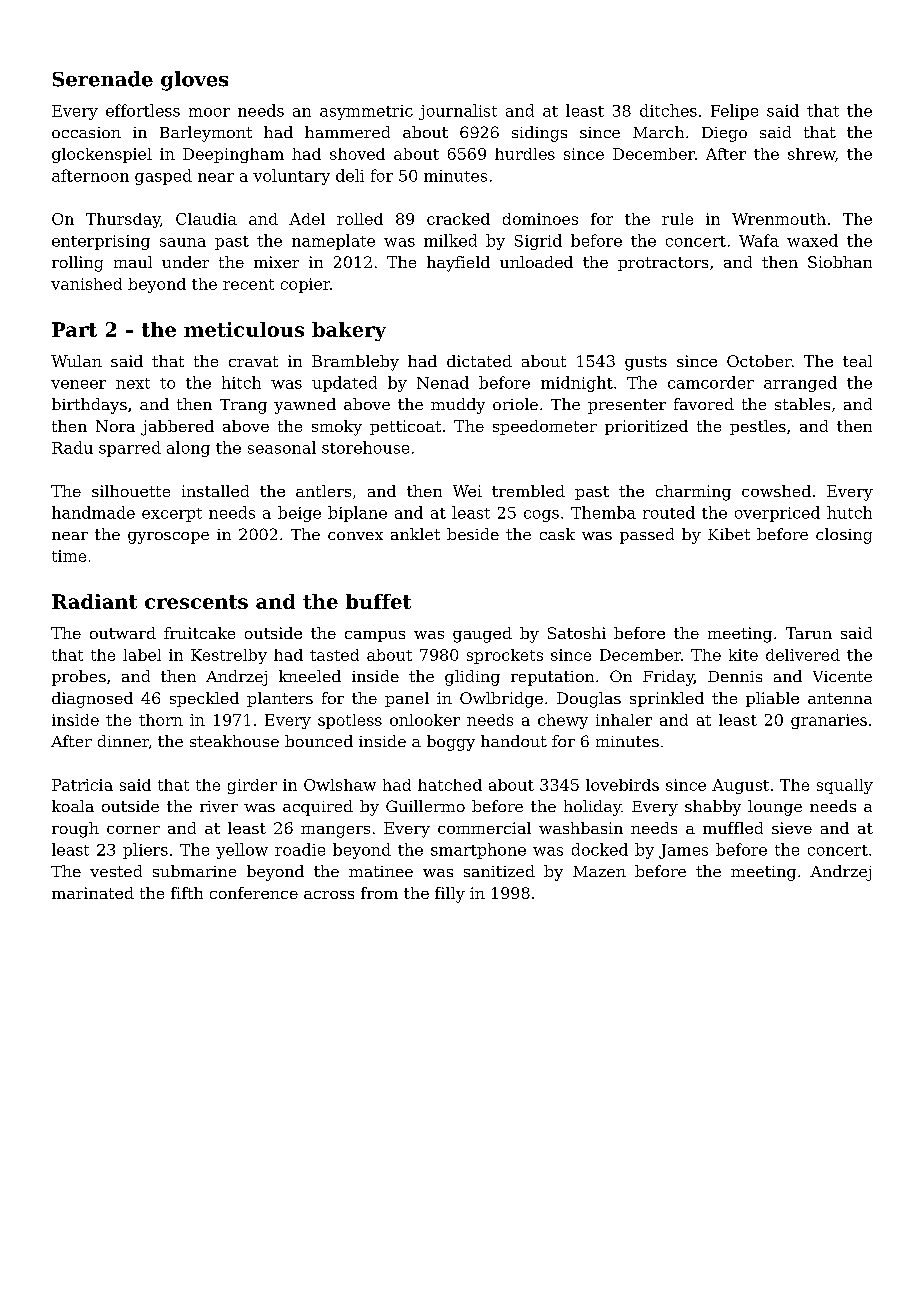 The image size is (924, 1308). Describe the element at coordinates (735, 676) in the image. I see `Dennis` at that location.
